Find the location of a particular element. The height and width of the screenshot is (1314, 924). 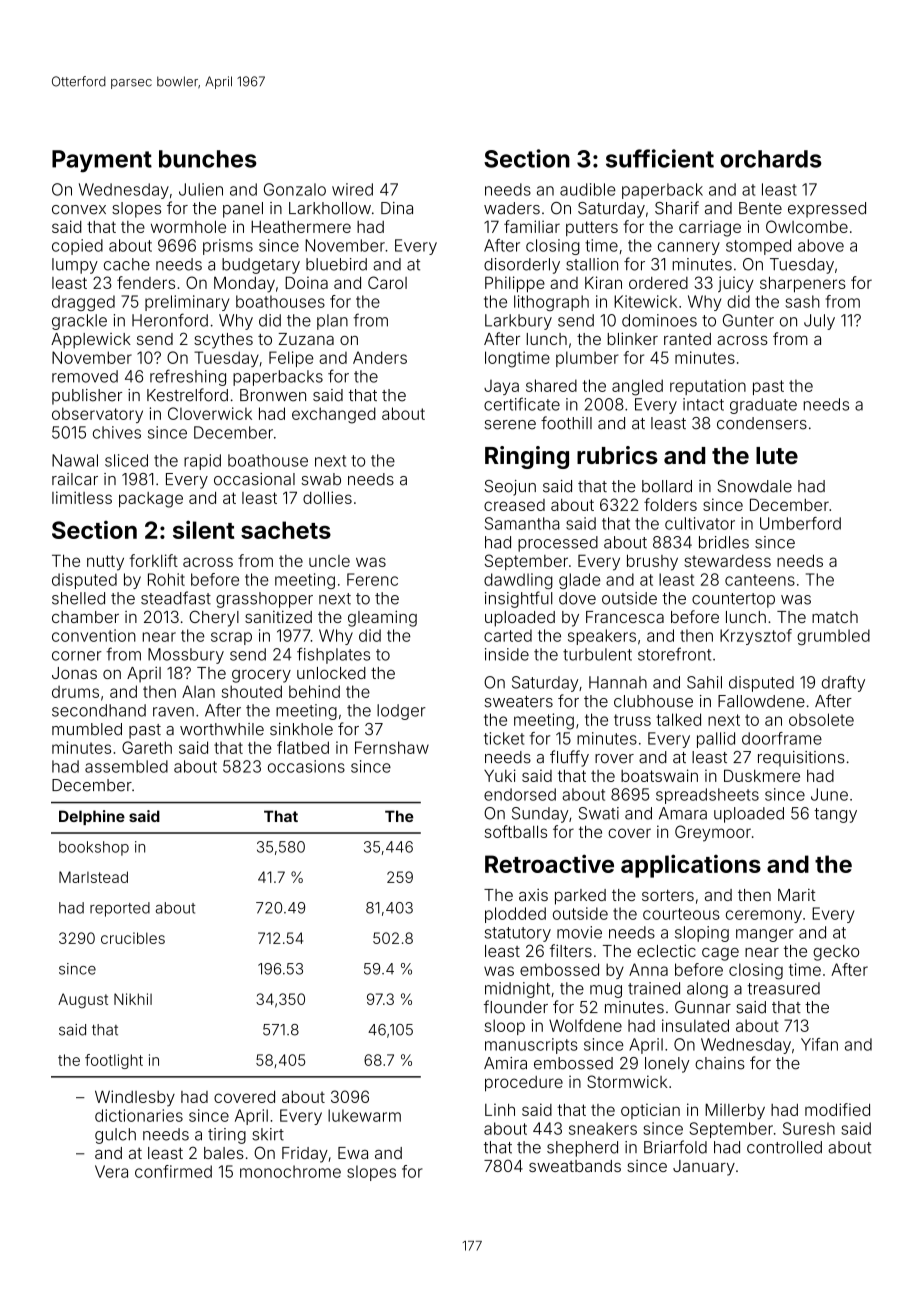

orchards is located at coordinates (771, 159).
